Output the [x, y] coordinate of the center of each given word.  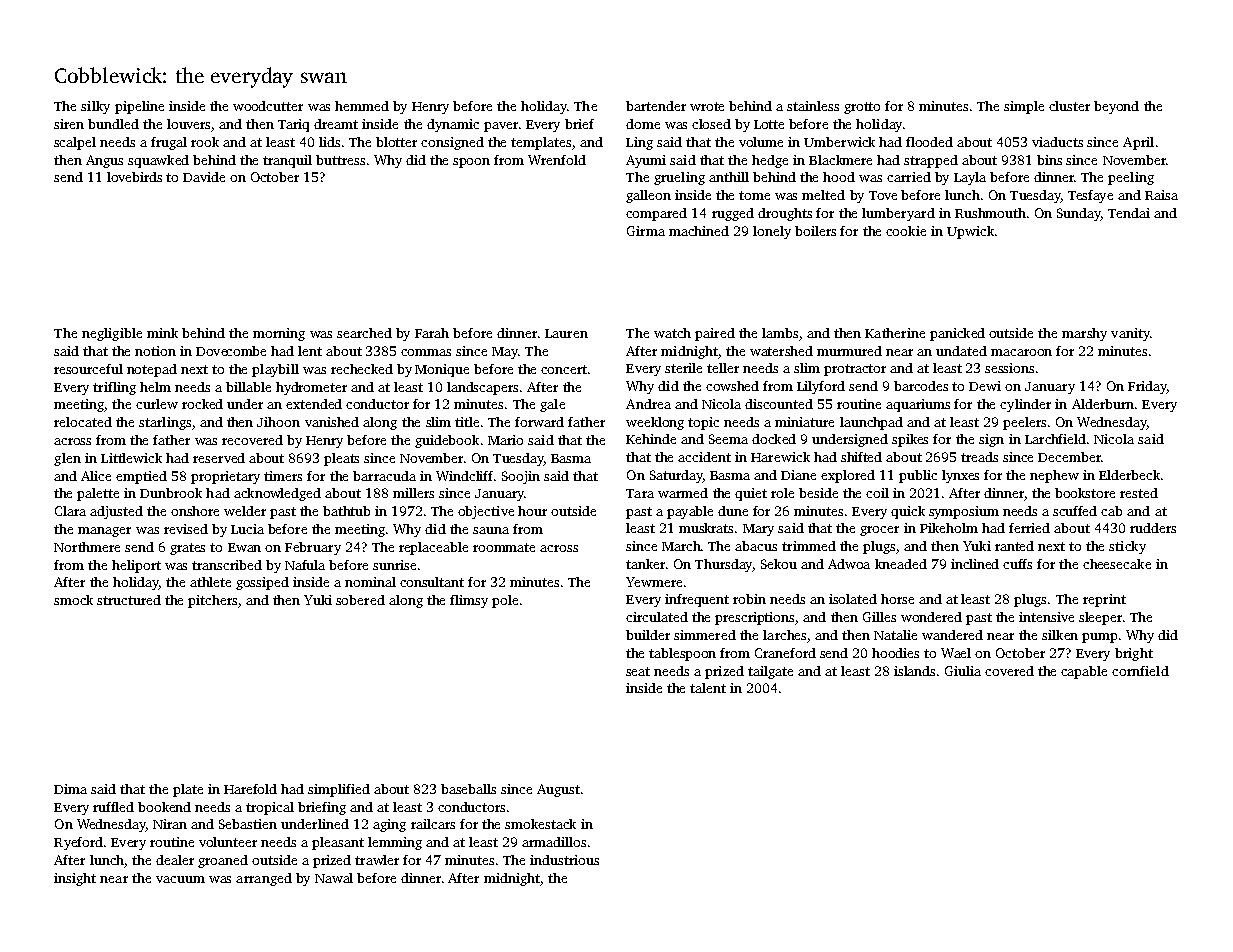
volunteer [228, 842]
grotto [862, 108]
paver [501, 127]
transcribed [227, 565]
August [558, 790]
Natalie [895, 635]
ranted [1014, 546]
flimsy [469, 601]
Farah [432, 333]
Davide [204, 177]
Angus [104, 161]
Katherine [895, 333]
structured [129, 600]
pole [505, 601]
